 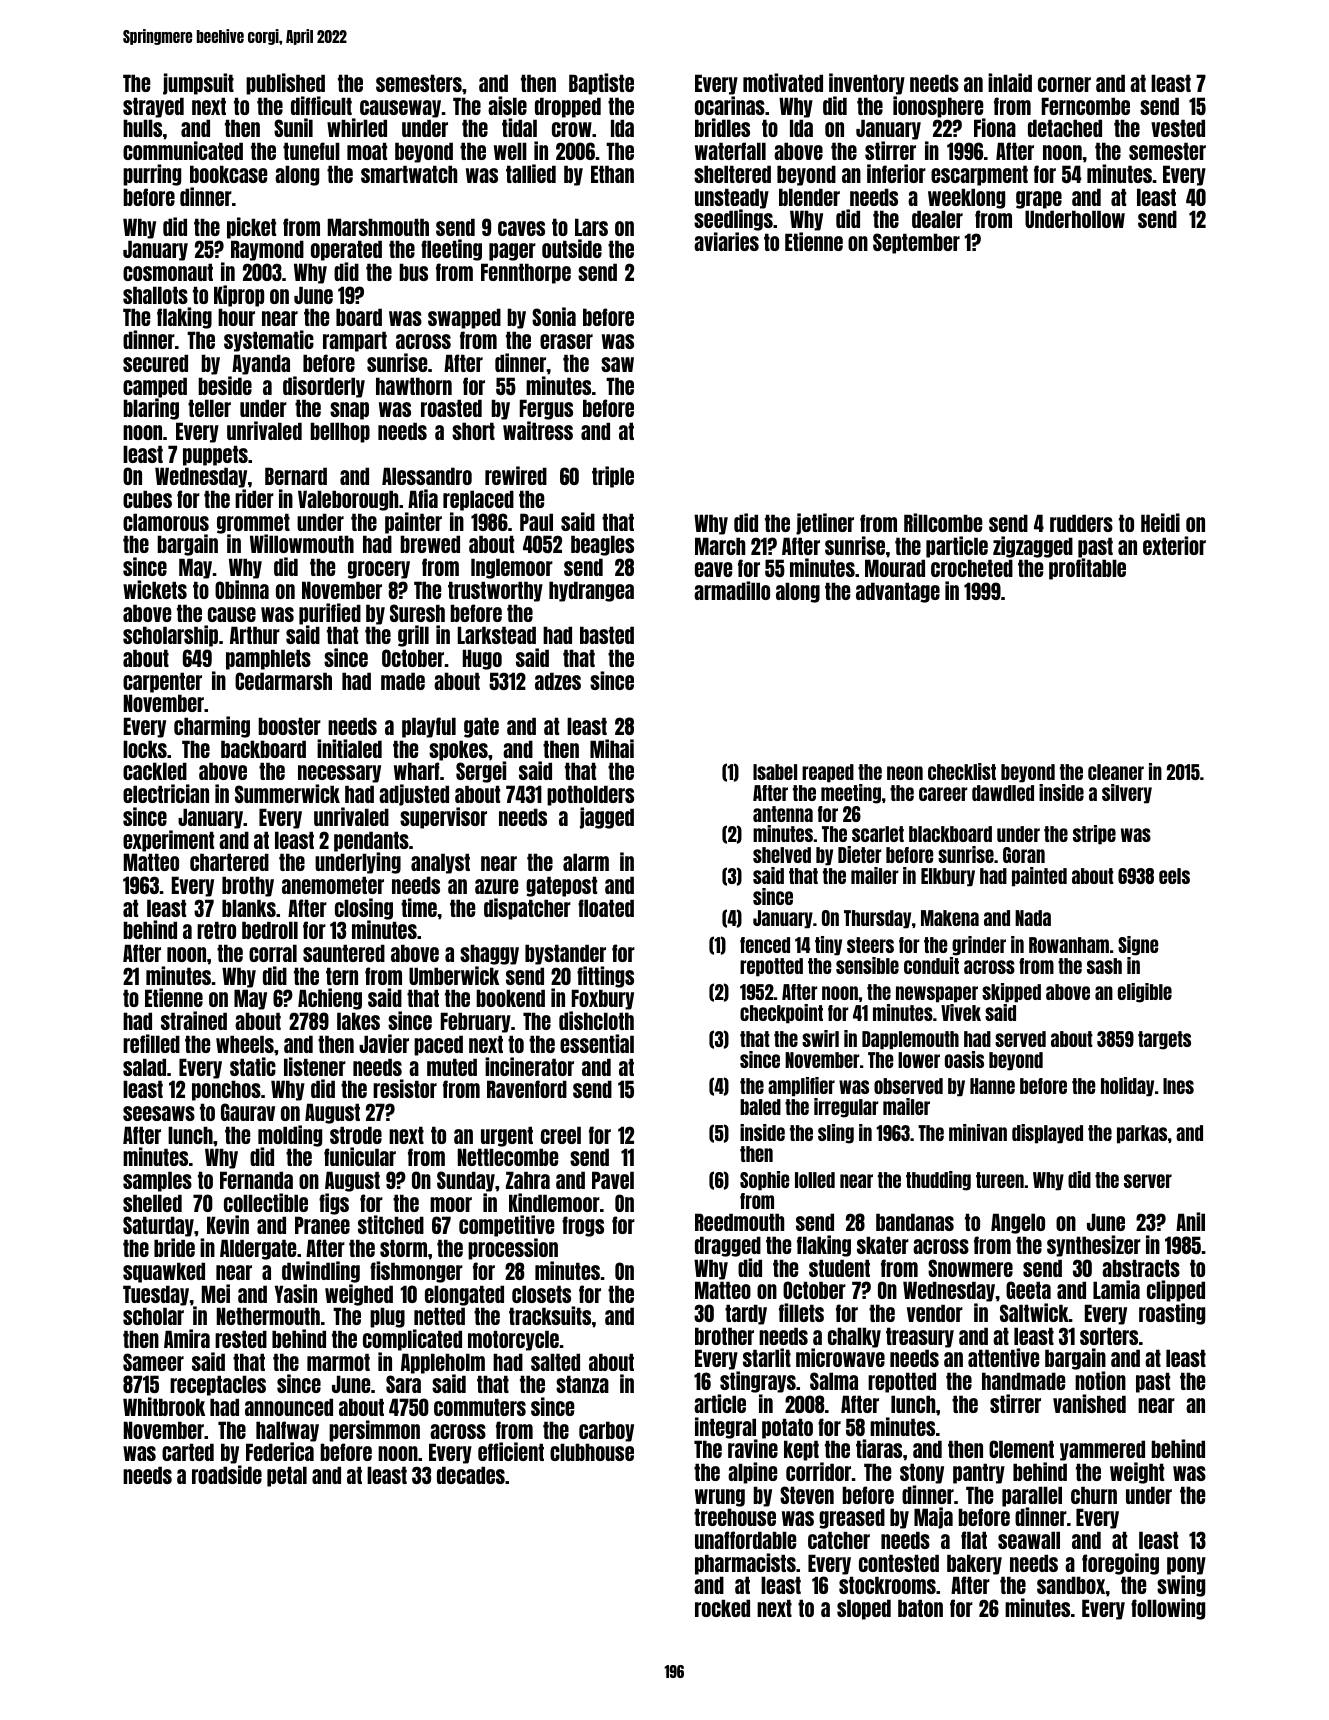 What do you see at coordinates (216, 930) in the screenshot?
I see `retro` at bounding box center [216, 930].
